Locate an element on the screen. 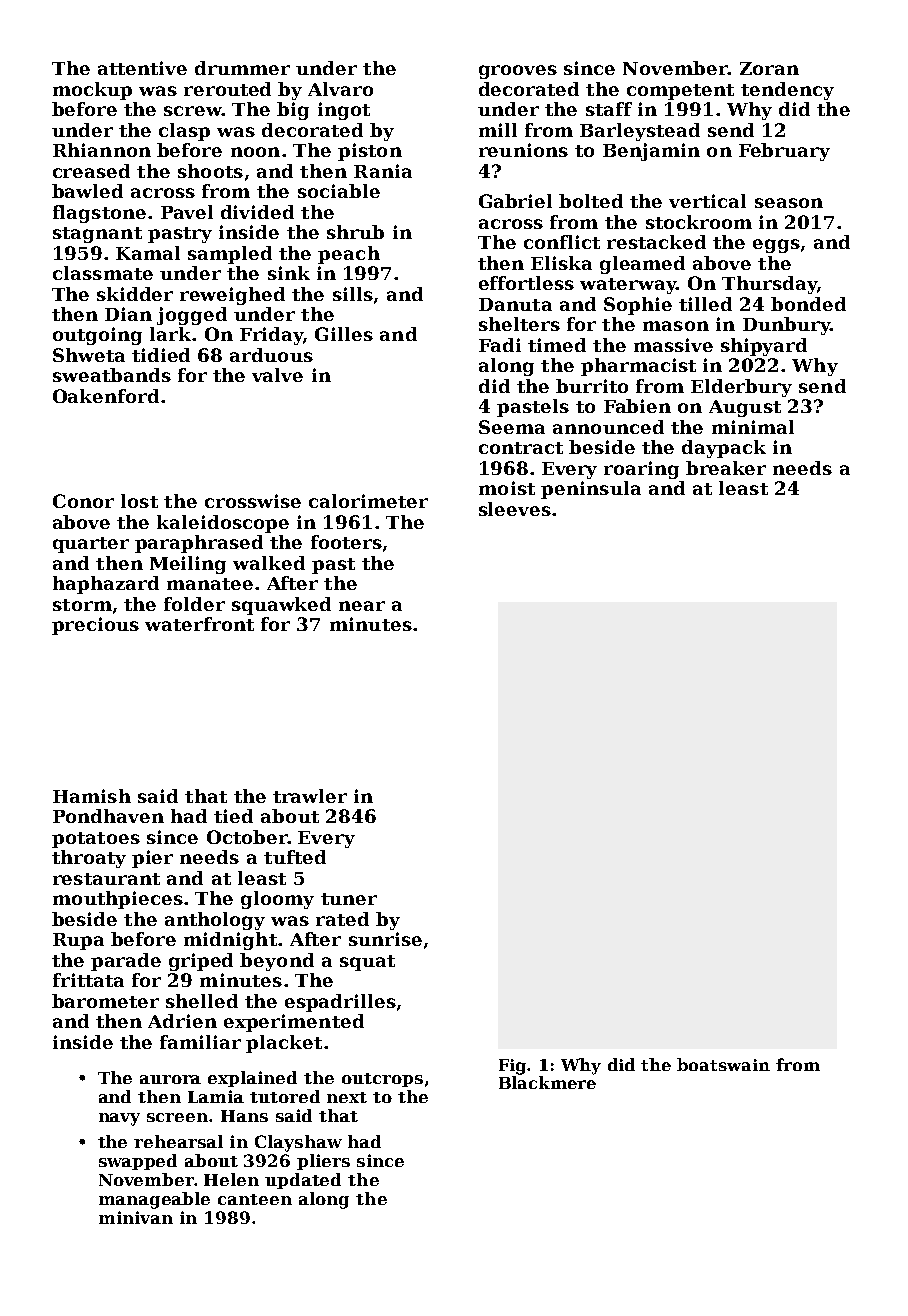 Image resolution: width=908 pixels, height=1316 pixels. navy is located at coordinates (119, 1119).
